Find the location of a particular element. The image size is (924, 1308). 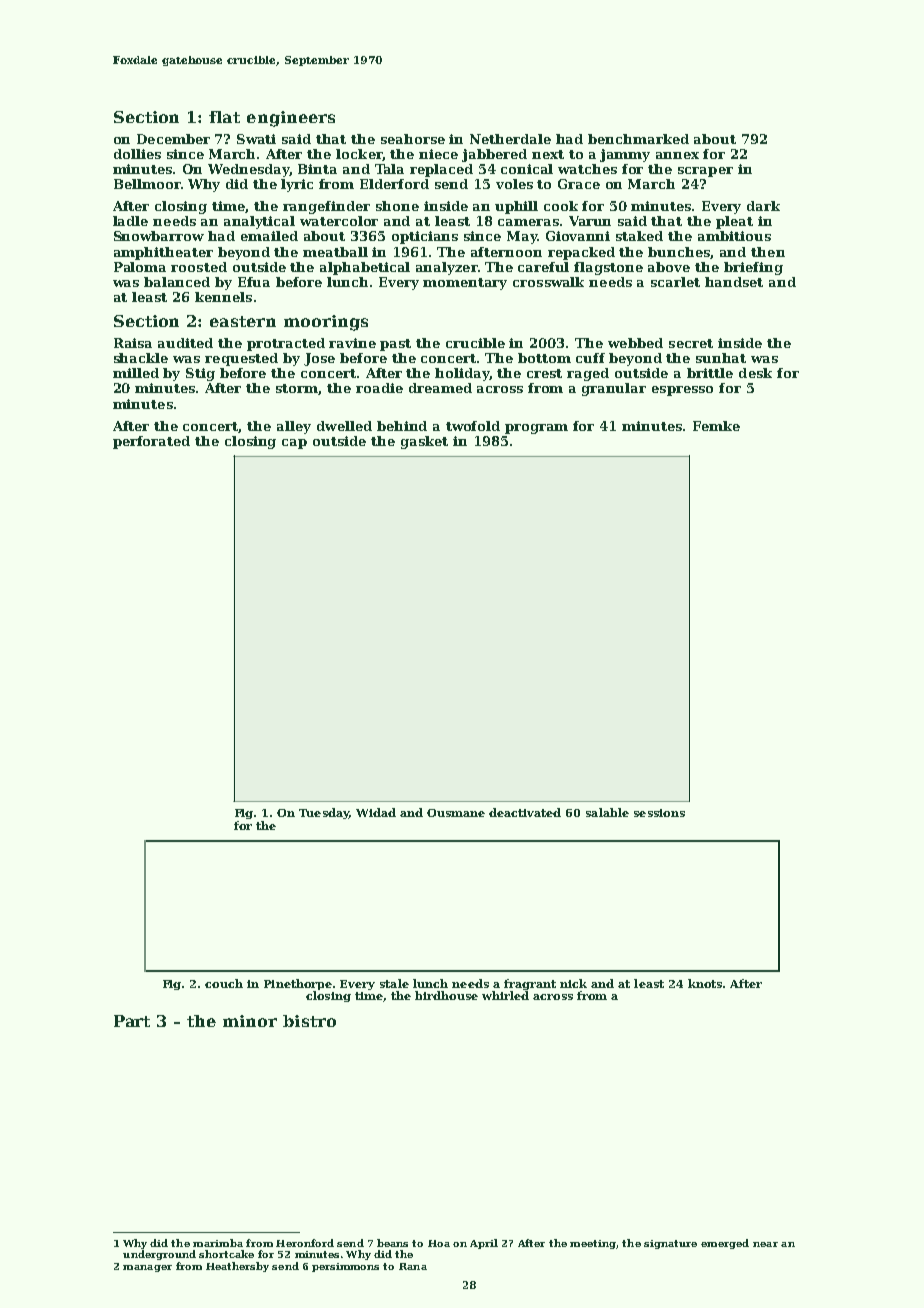

annex is located at coordinates (677, 155).
